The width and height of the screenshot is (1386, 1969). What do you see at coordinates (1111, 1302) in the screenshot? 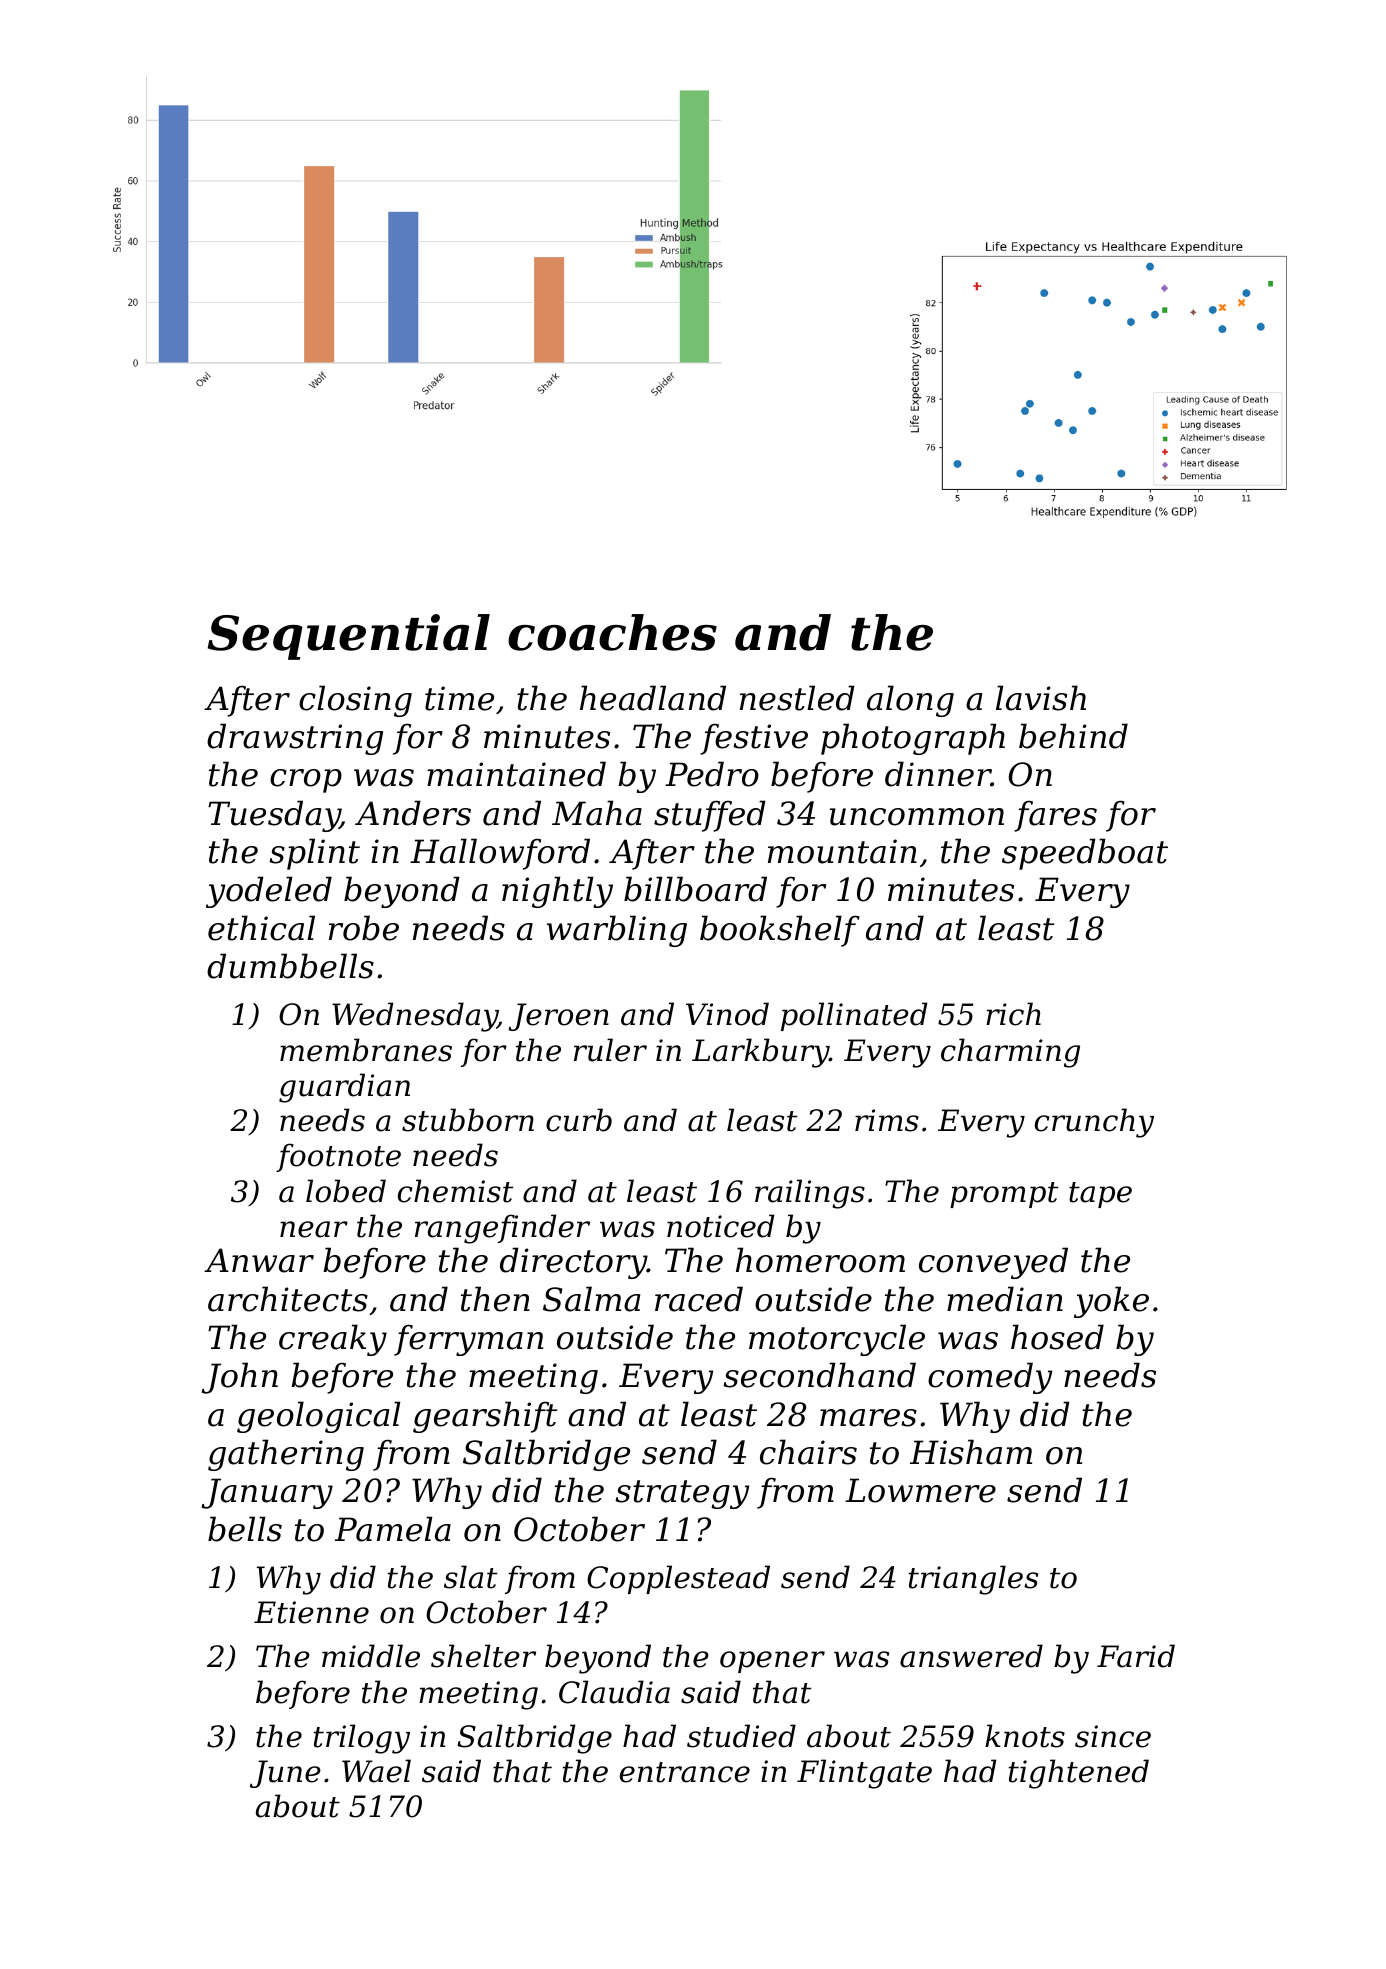
I see `yoke` at bounding box center [1111, 1302].
